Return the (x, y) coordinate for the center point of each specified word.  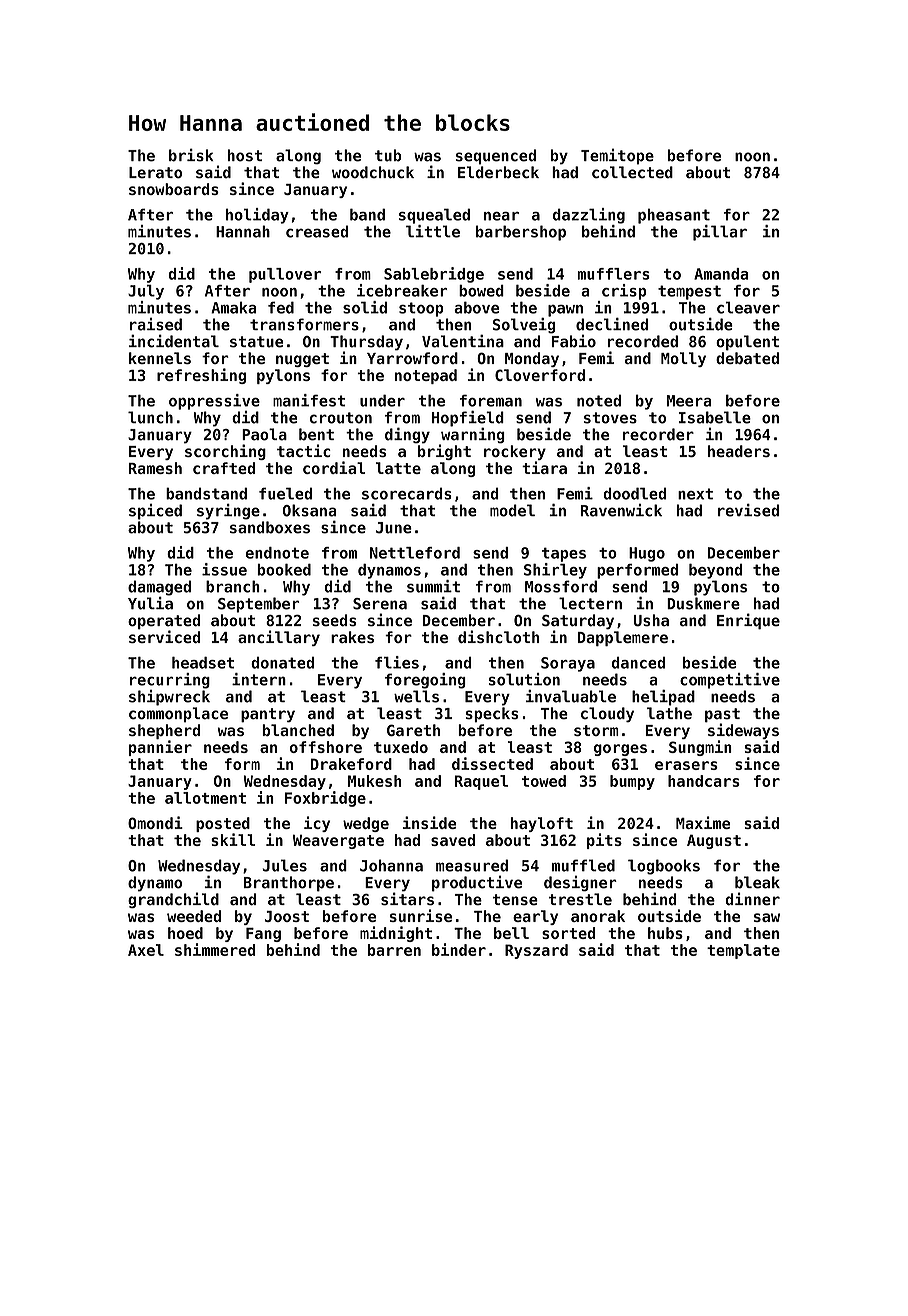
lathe (669, 713)
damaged (159, 588)
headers (739, 451)
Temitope (617, 156)
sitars (407, 899)
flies (397, 662)
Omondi (155, 822)
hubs (665, 933)
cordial (334, 467)
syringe (228, 512)
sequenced (496, 157)
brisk (191, 155)
